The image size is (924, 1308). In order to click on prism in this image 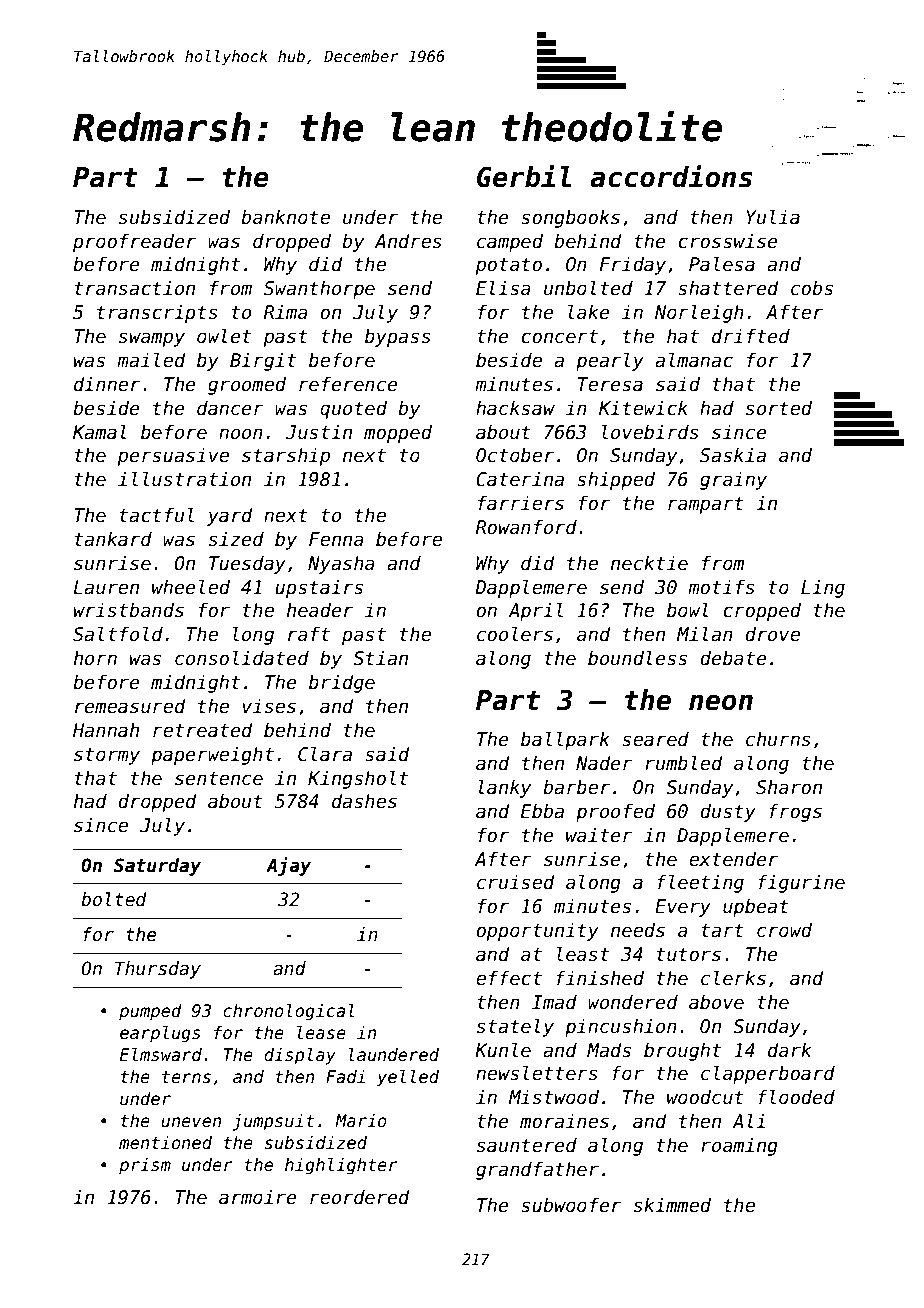, I will do `click(145, 1166)`.
